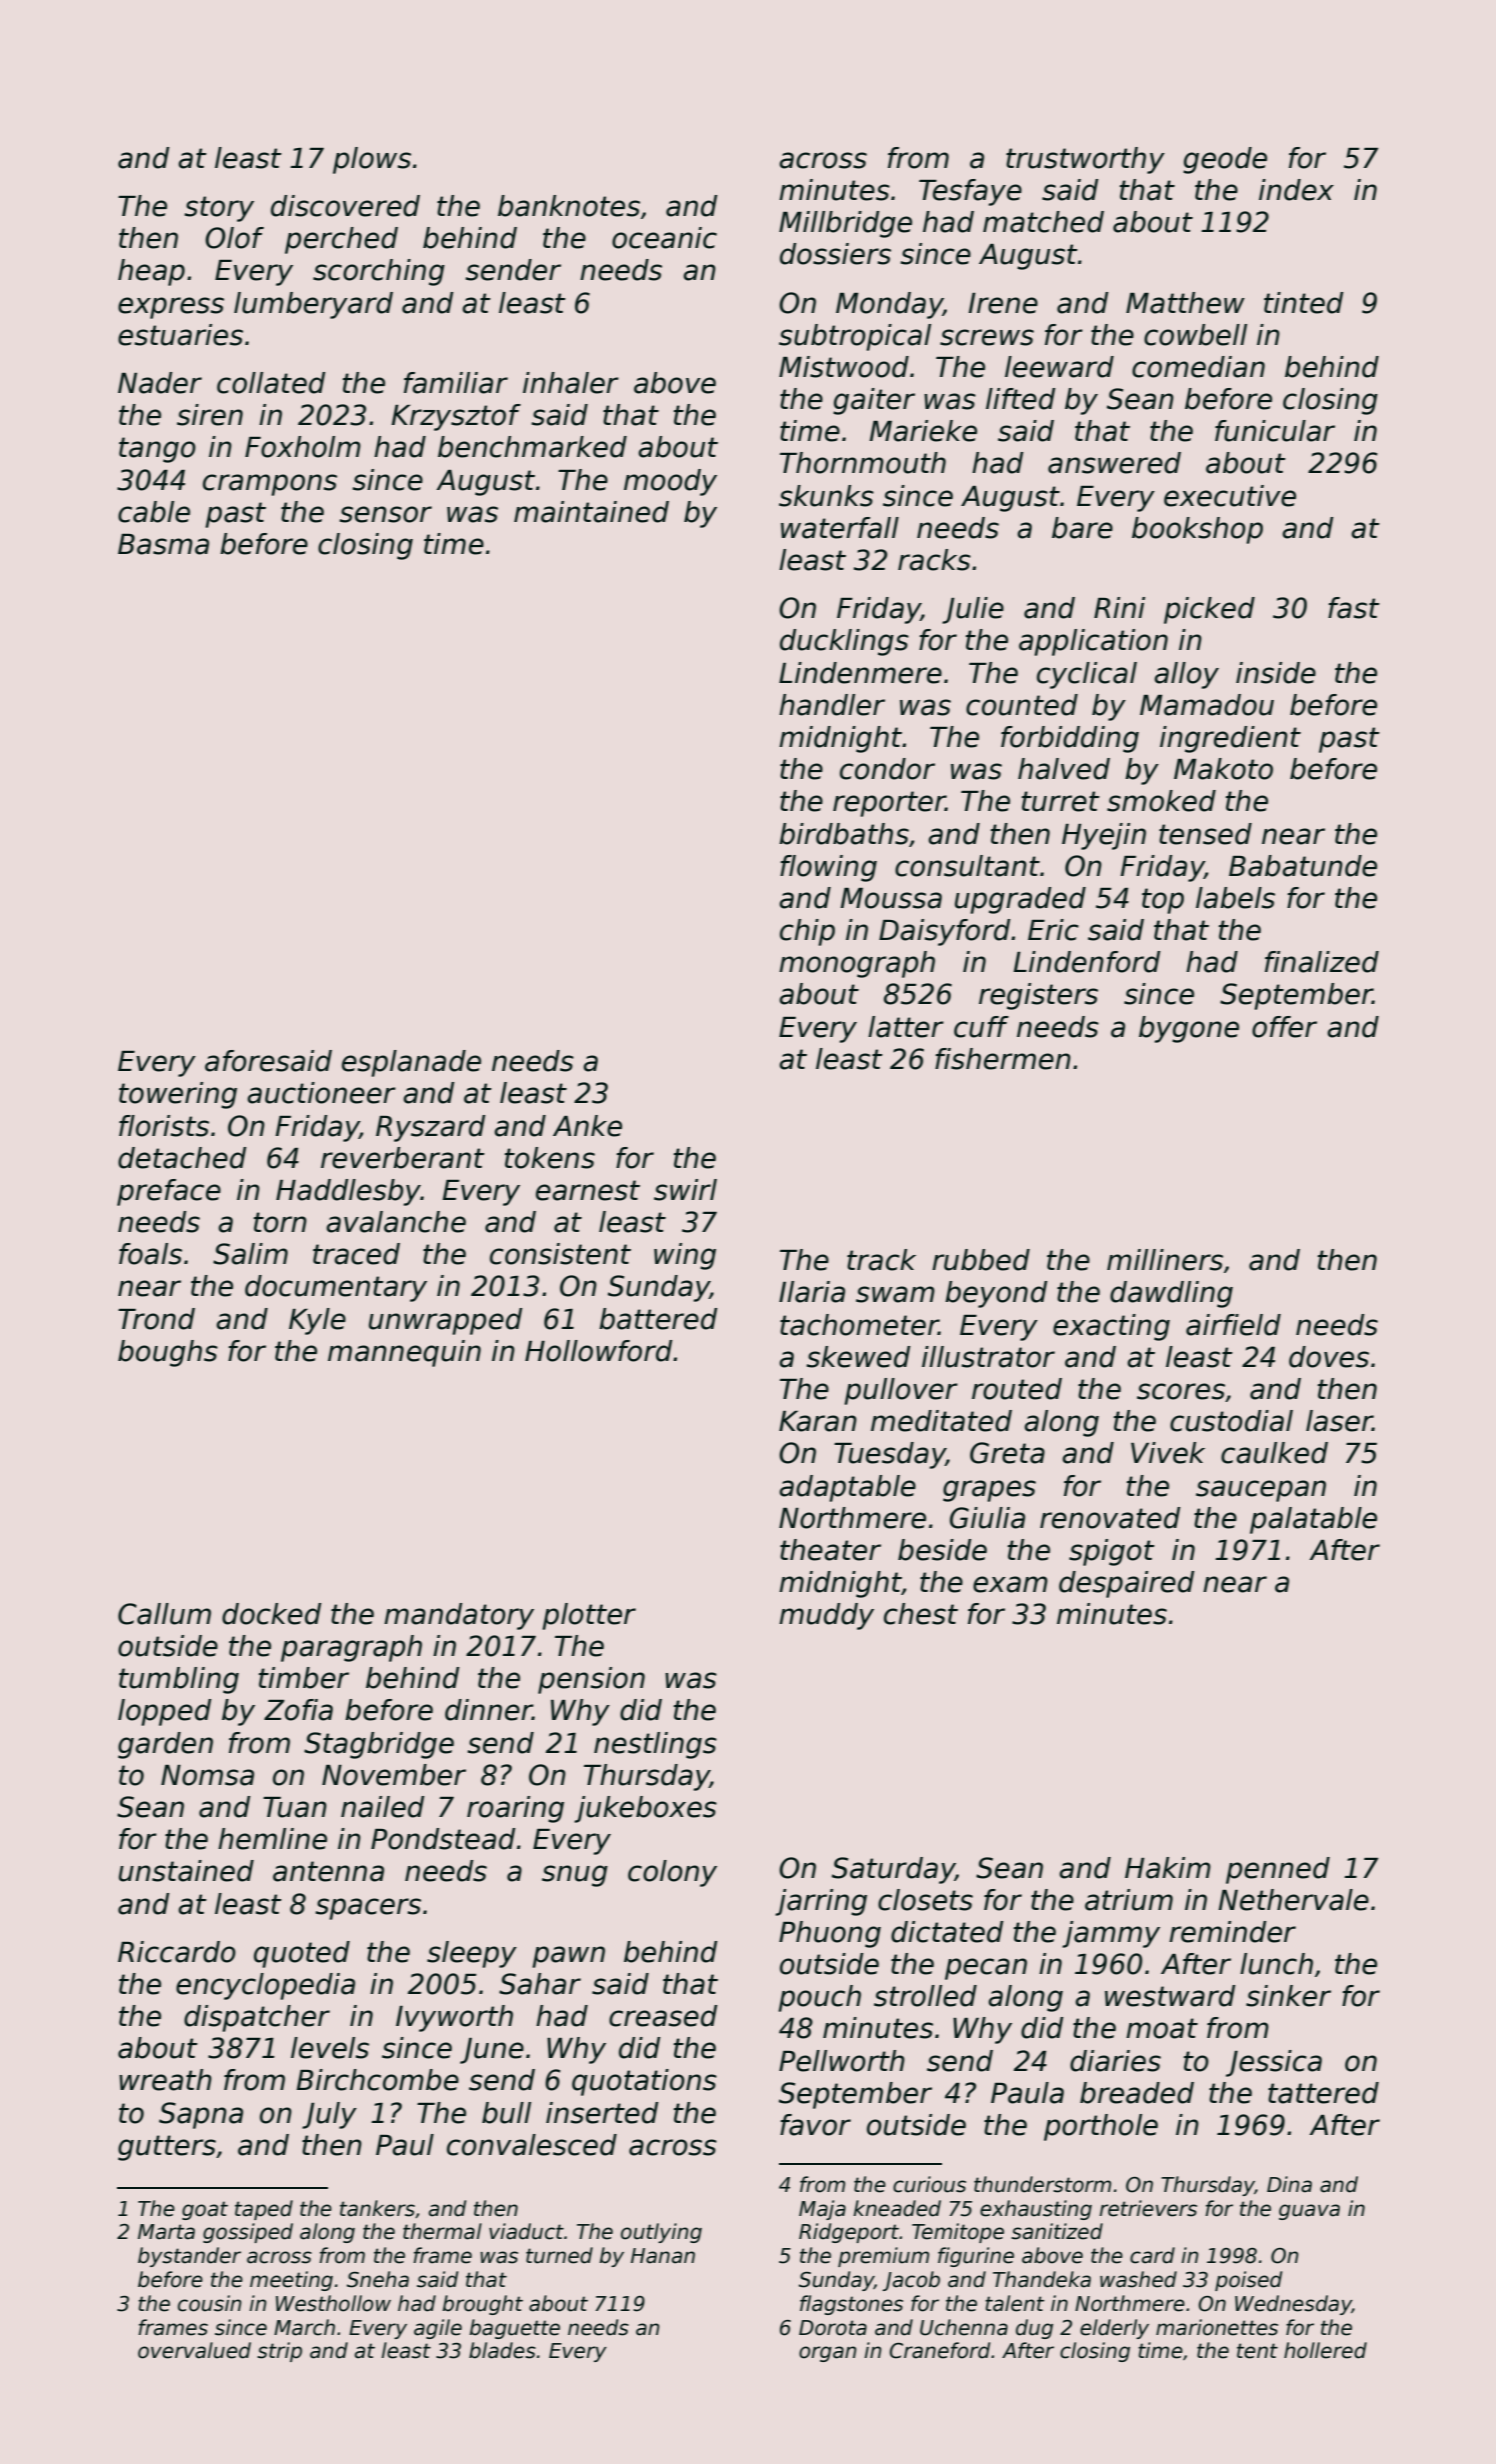 The height and width of the document is (2464, 1496). What do you see at coordinates (404, 1353) in the document?
I see `mannequin` at bounding box center [404, 1353].
